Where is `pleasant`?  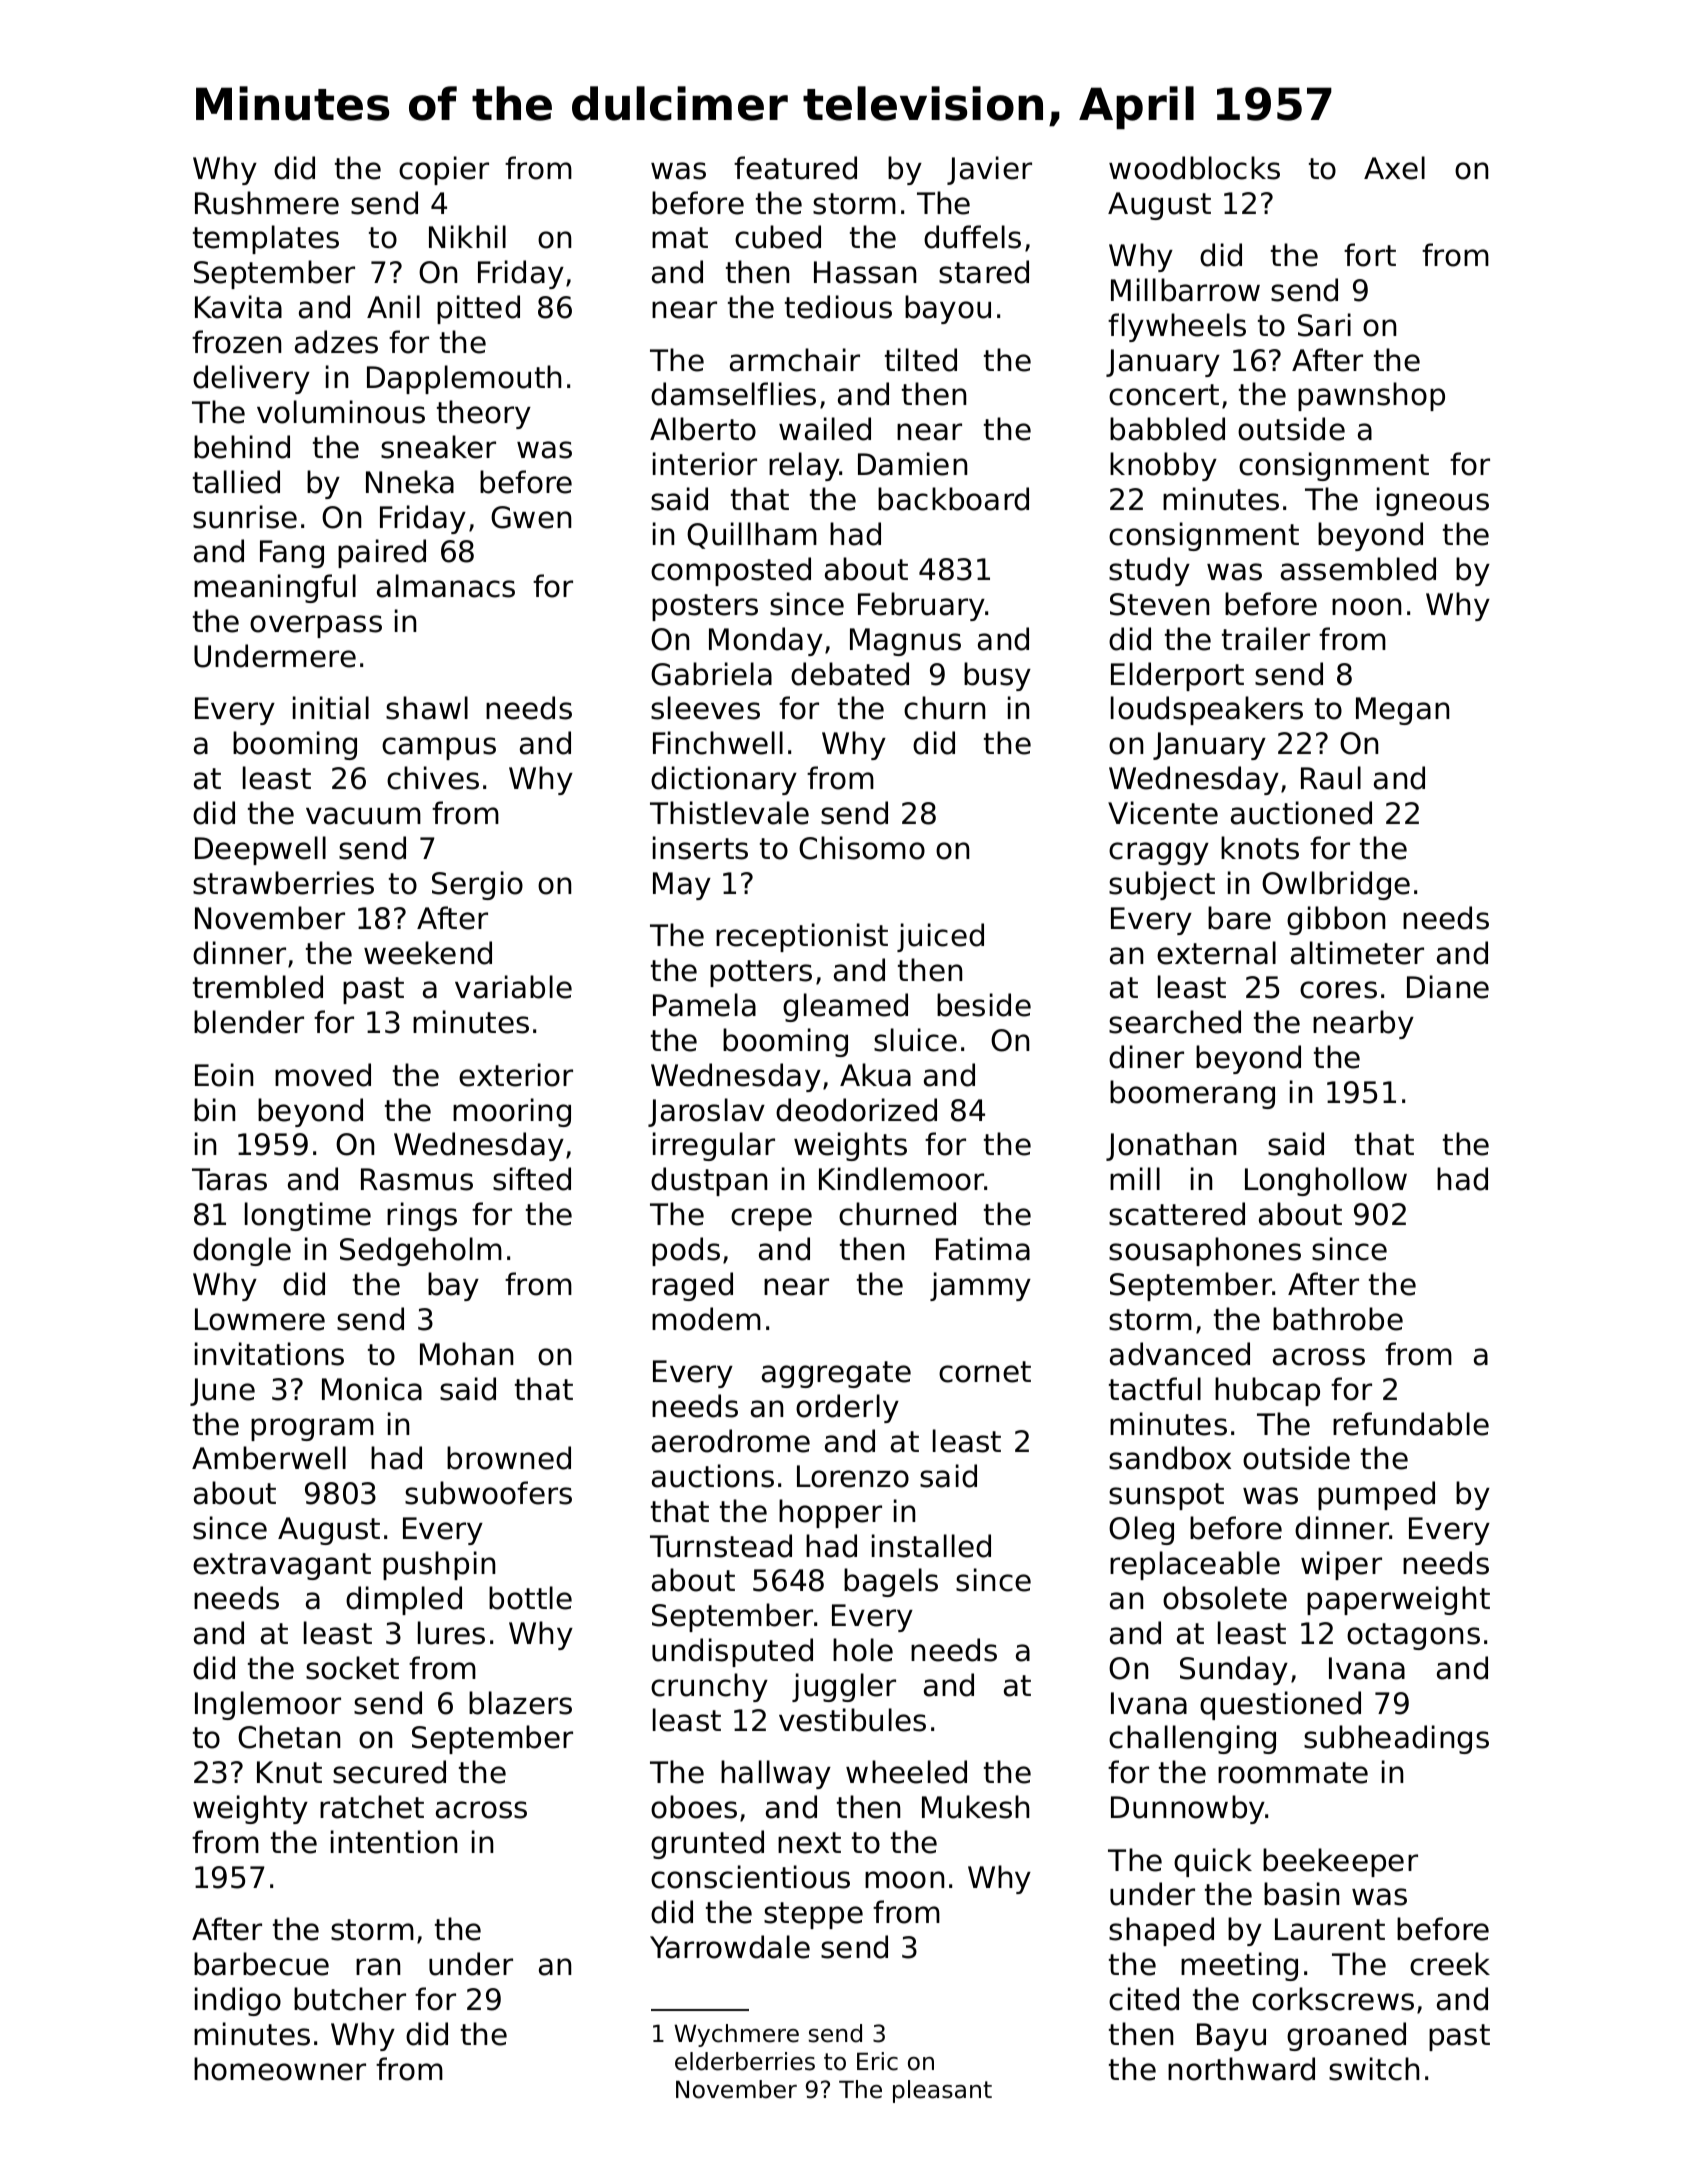 pleasant is located at coordinates (942, 2091).
